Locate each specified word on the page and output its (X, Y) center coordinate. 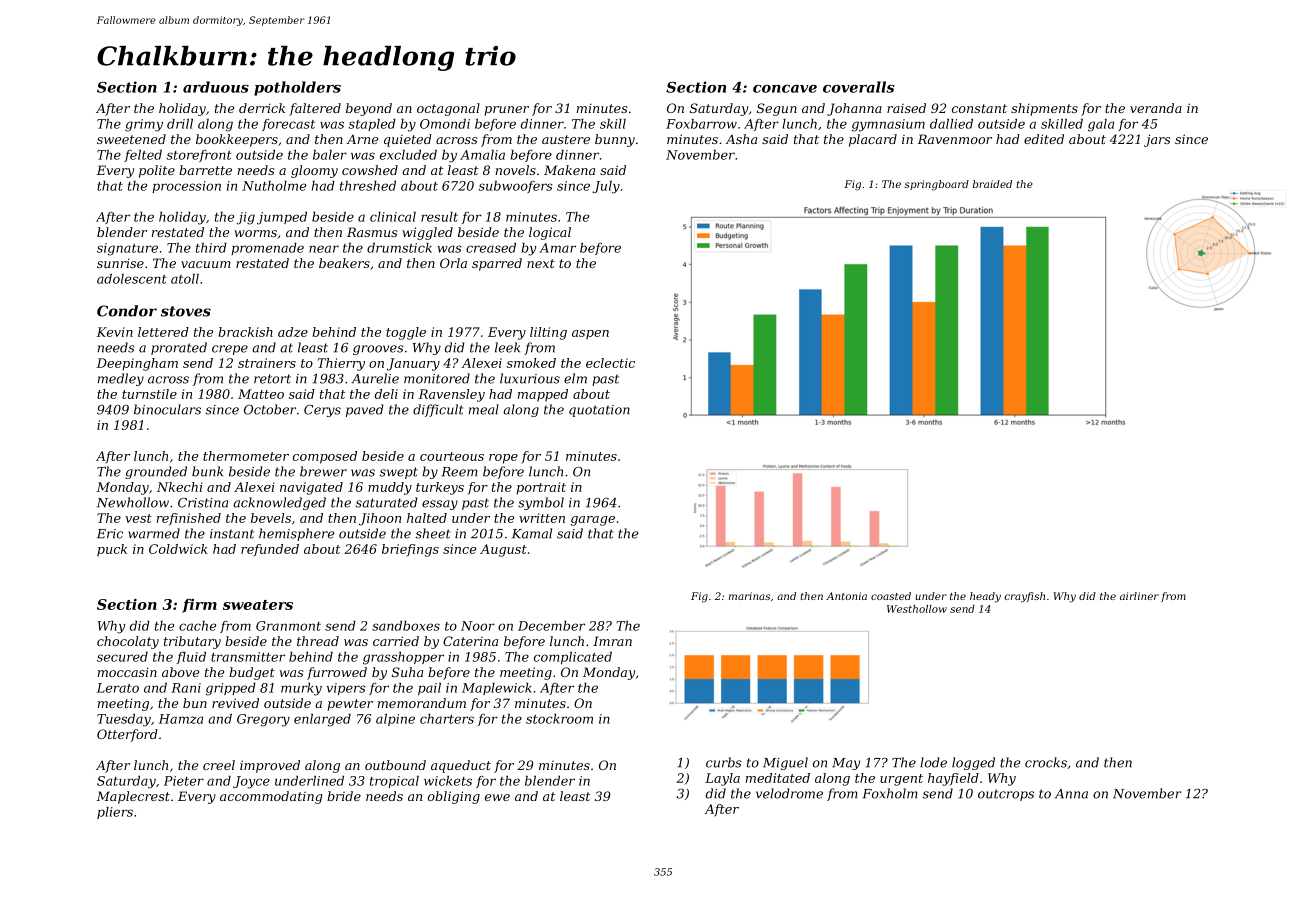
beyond (369, 109)
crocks (1046, 762)
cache (197, 626)
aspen (590, 335)
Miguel (785, 763)
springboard (936, 185)
